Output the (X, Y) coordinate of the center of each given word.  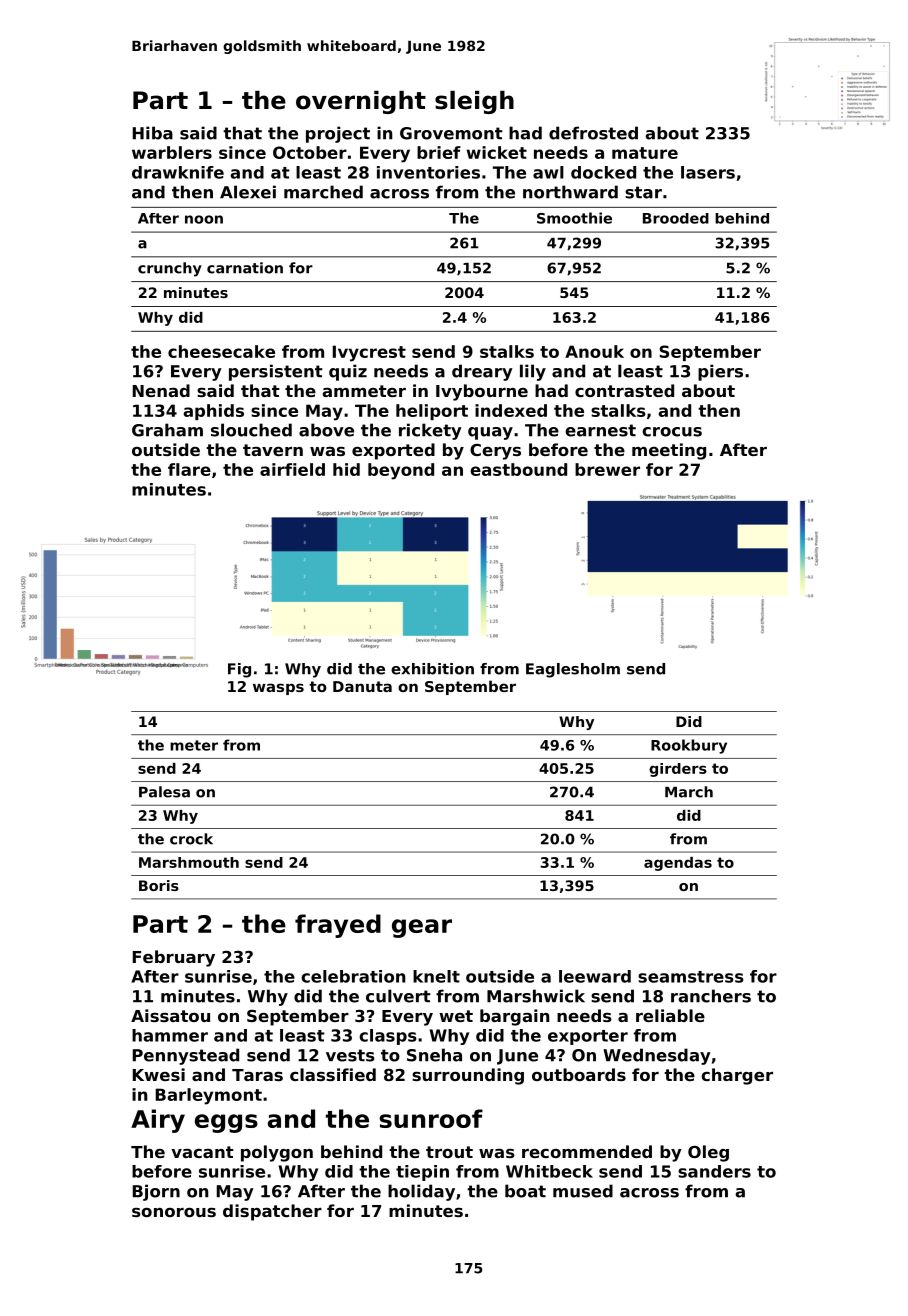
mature (645, 153)
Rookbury (689, 746)
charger (737, 1076)
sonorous (174, 1212)
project (338, 134)
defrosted (593, 133)
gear (422, 928)
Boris (159, 885)
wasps (278, 689)
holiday (421, 1192)
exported (393, 451)
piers (720, 372)
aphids (214, 412)
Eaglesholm (573, 670)
